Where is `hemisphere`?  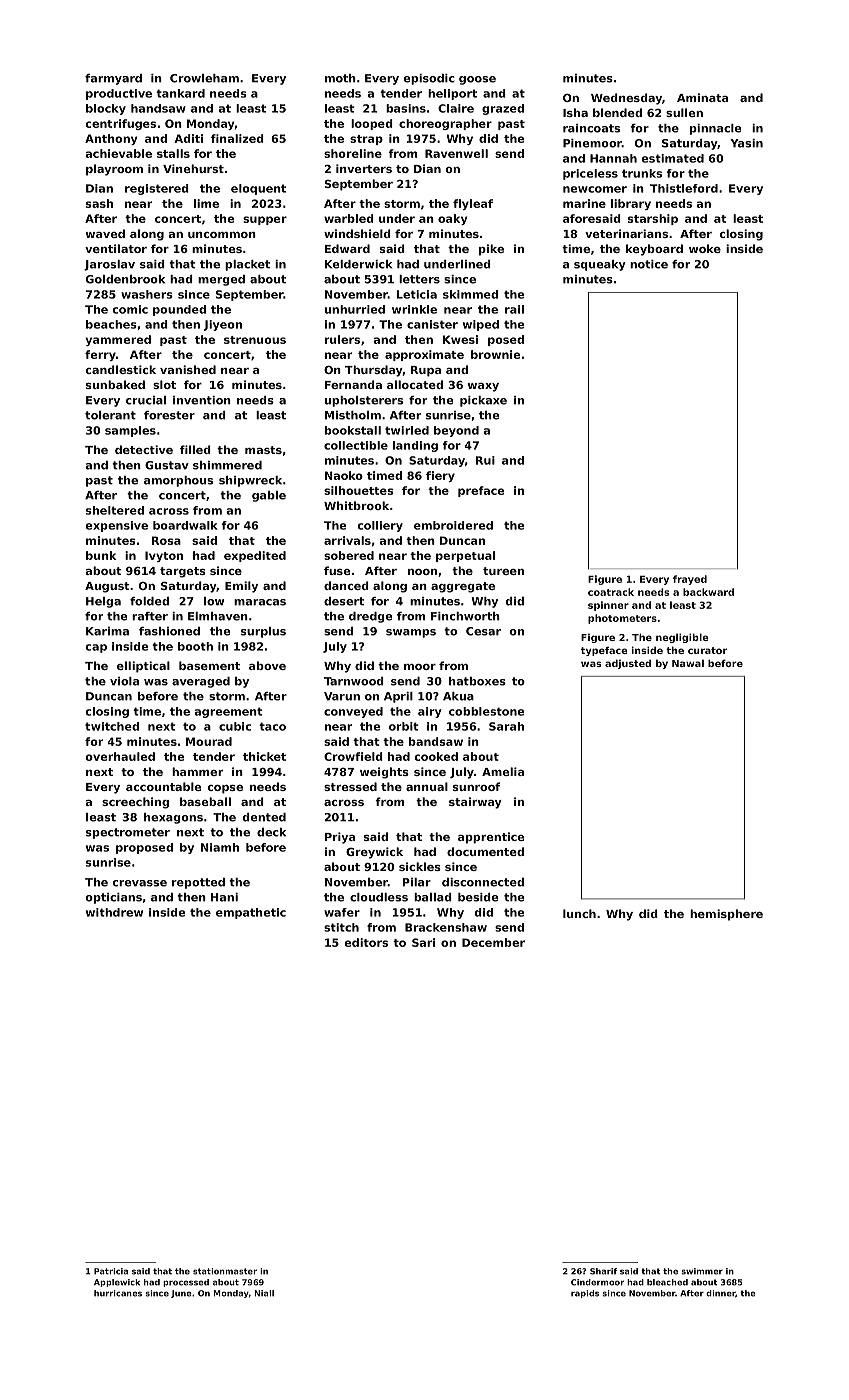 hemisphere is located at coordinates (726, 915).
